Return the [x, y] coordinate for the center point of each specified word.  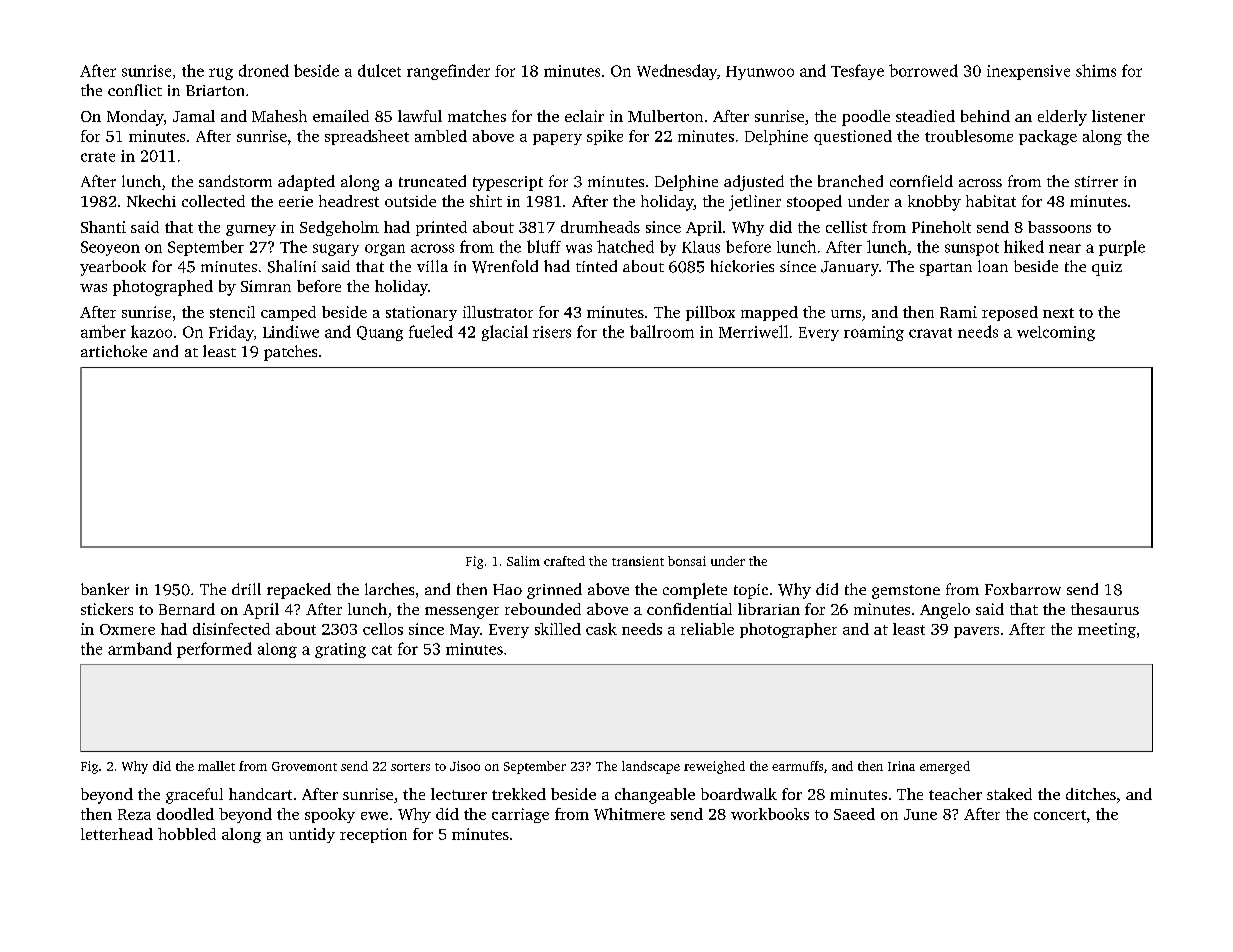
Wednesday [677, 72]
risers [552, 332]
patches [290, 353]
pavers [976, 632]
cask [601, 629]
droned [264, 70]
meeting [1107, 630]
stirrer [1096, 181]
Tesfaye [857, 72]
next [1058, 313]
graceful [194, 796]
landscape [651, 767]
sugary [336, 250]
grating [340, 650]
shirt [486, 201]
